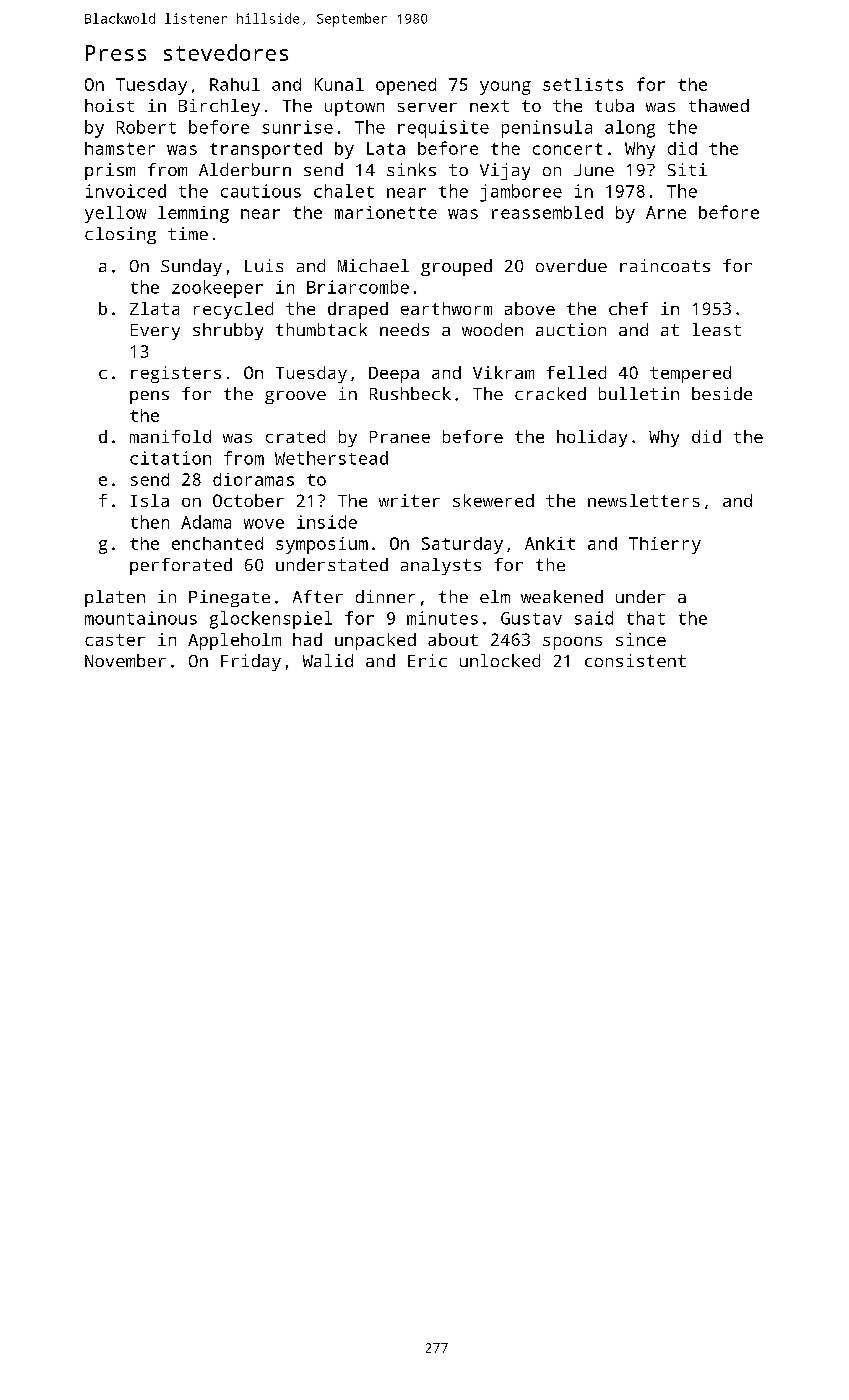  What do you see at coordinates (571, 329) in the screenshot?
I see `auction` at bounding box center [571, 329].
